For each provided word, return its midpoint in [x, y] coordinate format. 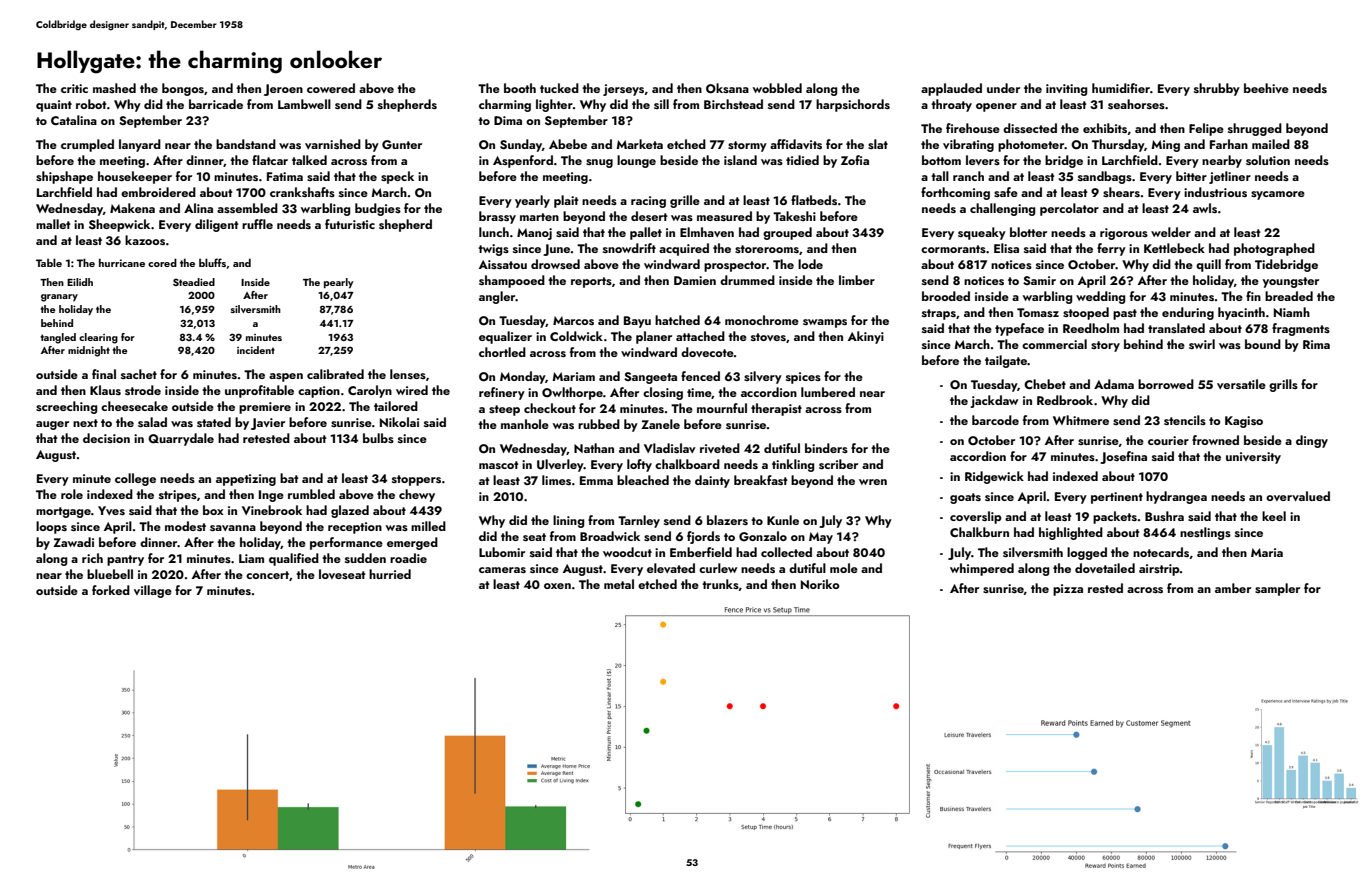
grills [1283, 385]
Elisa [1006, 248]
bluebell [110, 574]
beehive [1266, 88]
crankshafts [302, 192]
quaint [54, 106]
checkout [550, 408]
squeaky [982, 233]
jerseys [623, 90]
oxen [557, 586]
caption [319, 392]
